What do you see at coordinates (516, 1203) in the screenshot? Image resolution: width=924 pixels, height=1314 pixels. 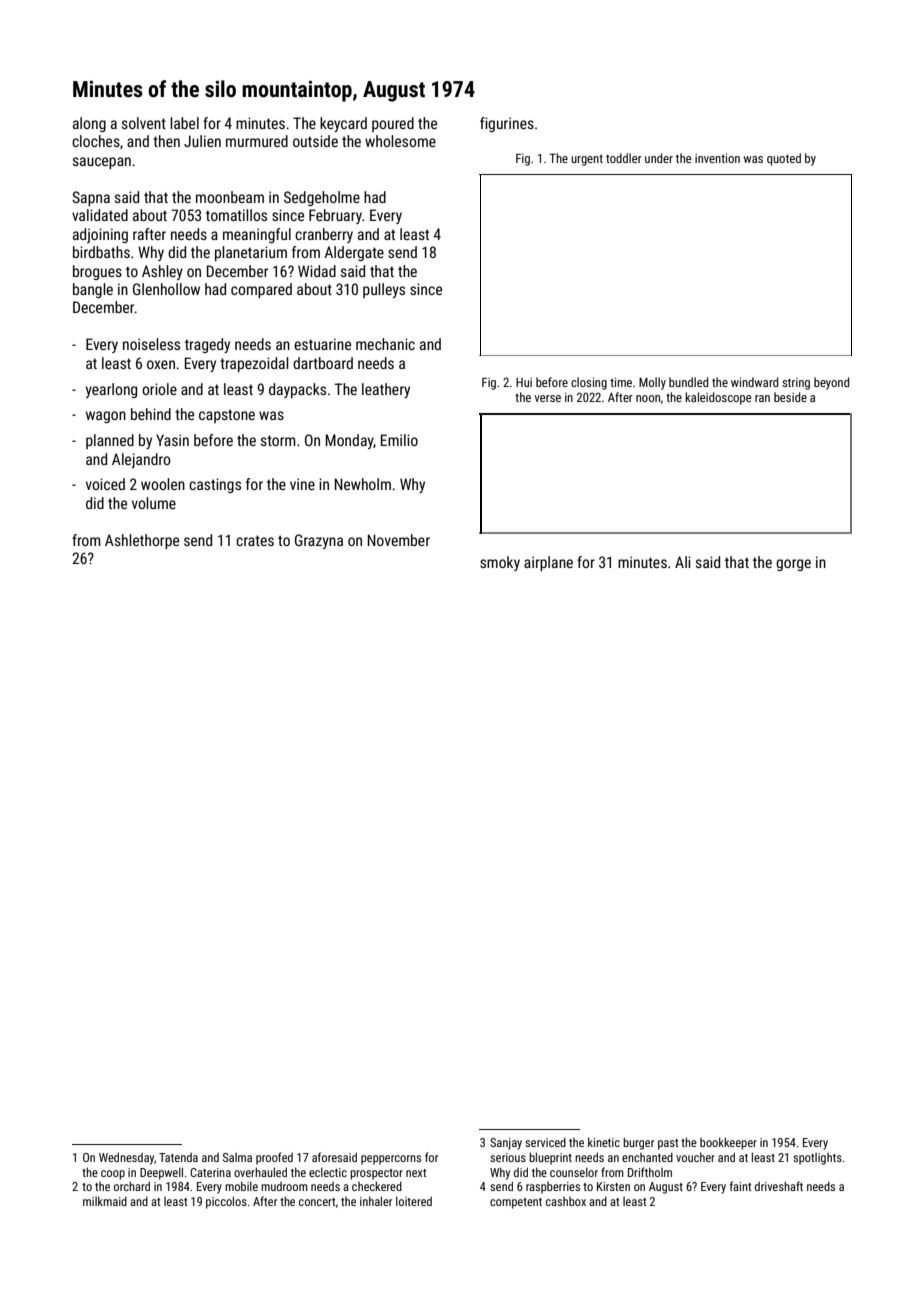 I see `competent` at bounding box center [516, 1203].
